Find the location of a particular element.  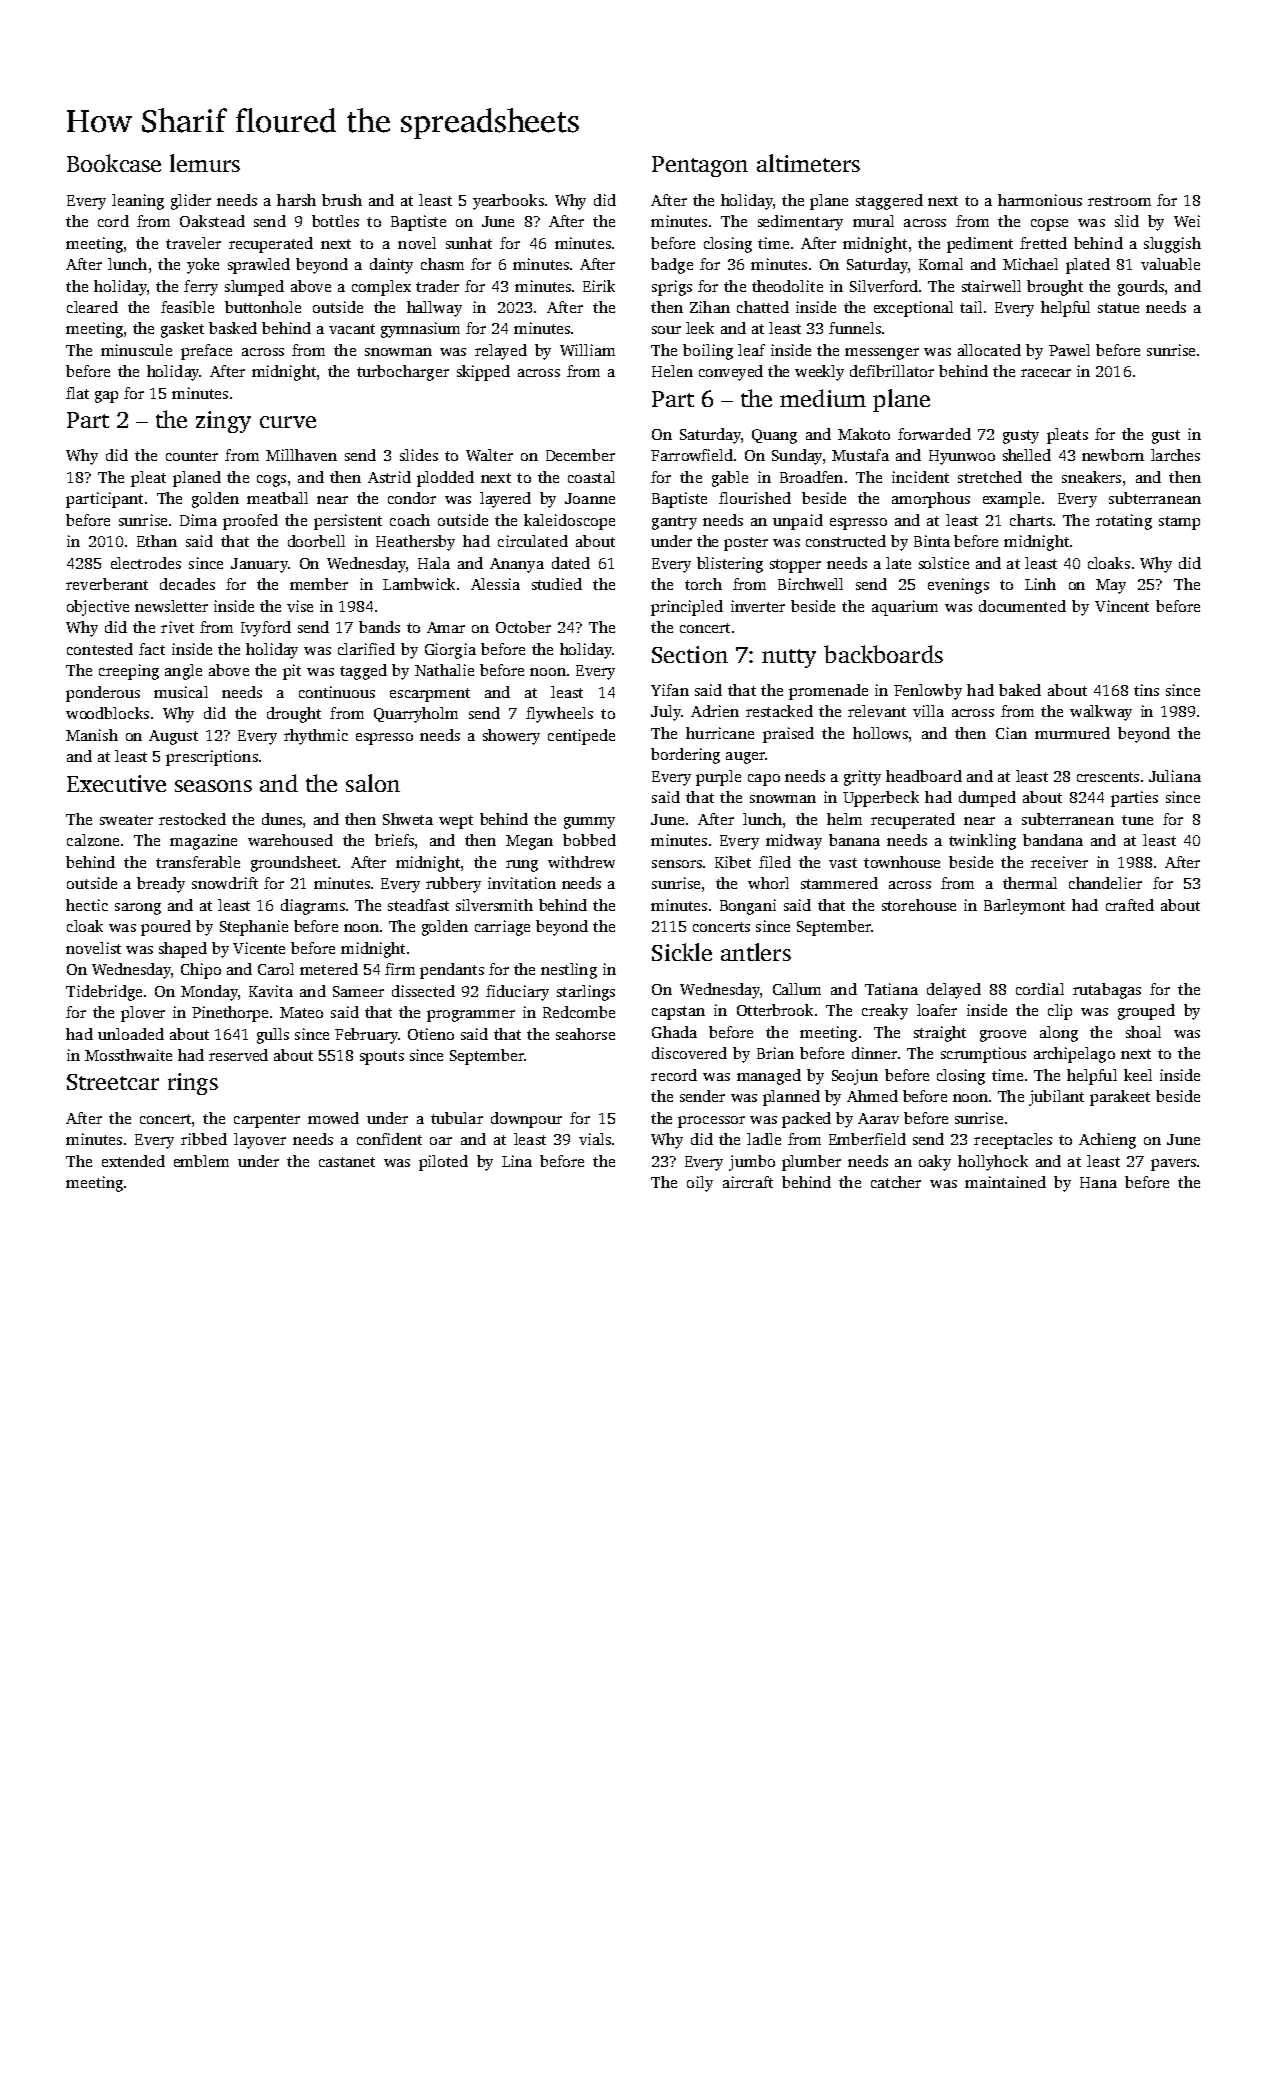

emblem is located at coordinates (201, 1161).
